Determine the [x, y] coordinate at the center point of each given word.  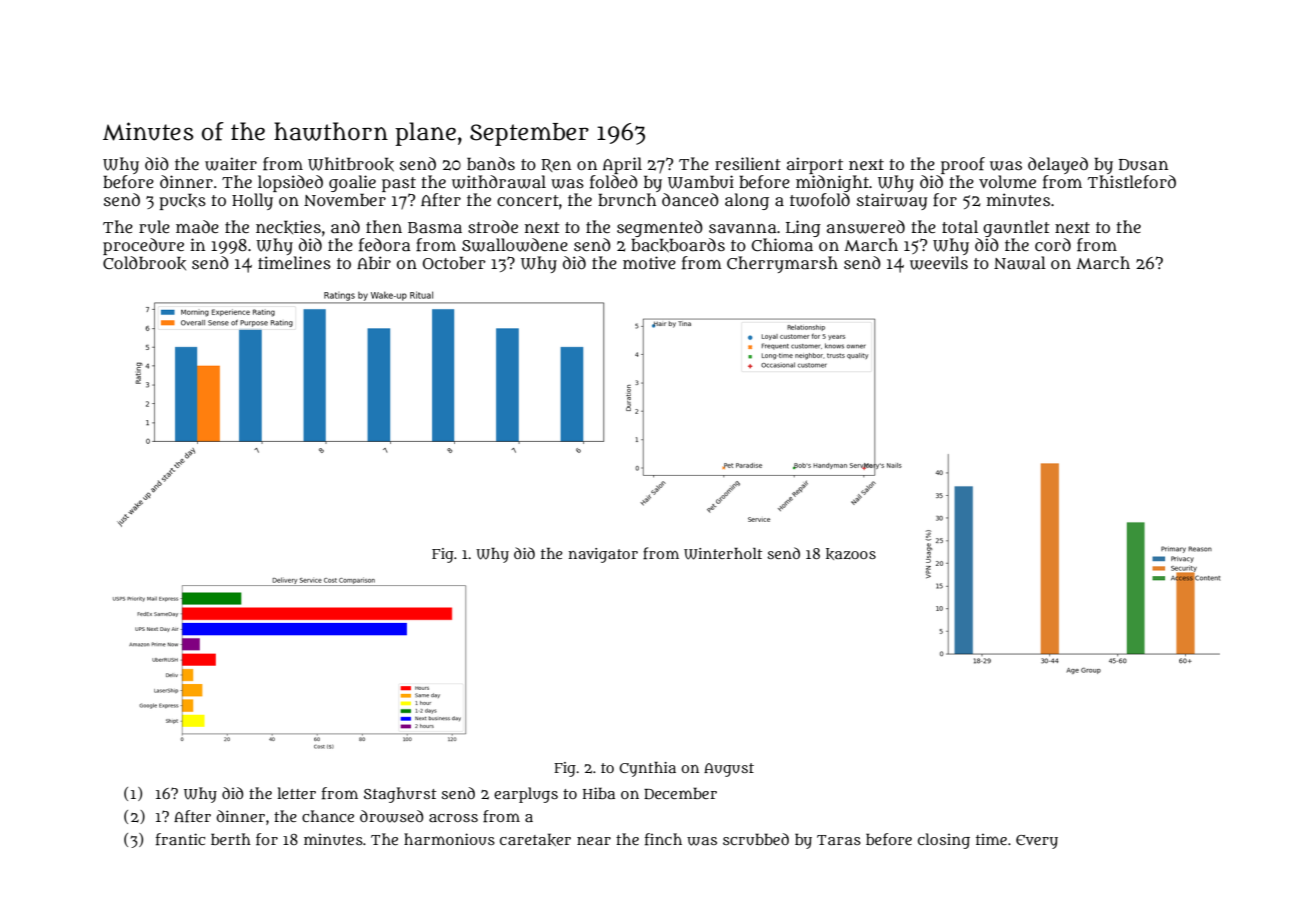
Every [1037, 842]
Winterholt [723, 554]
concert [528, 200]
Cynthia [647, 769]
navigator [603, 555]
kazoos [851, 554]
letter [296, 793]
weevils [939, 263]
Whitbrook [351, 164]
